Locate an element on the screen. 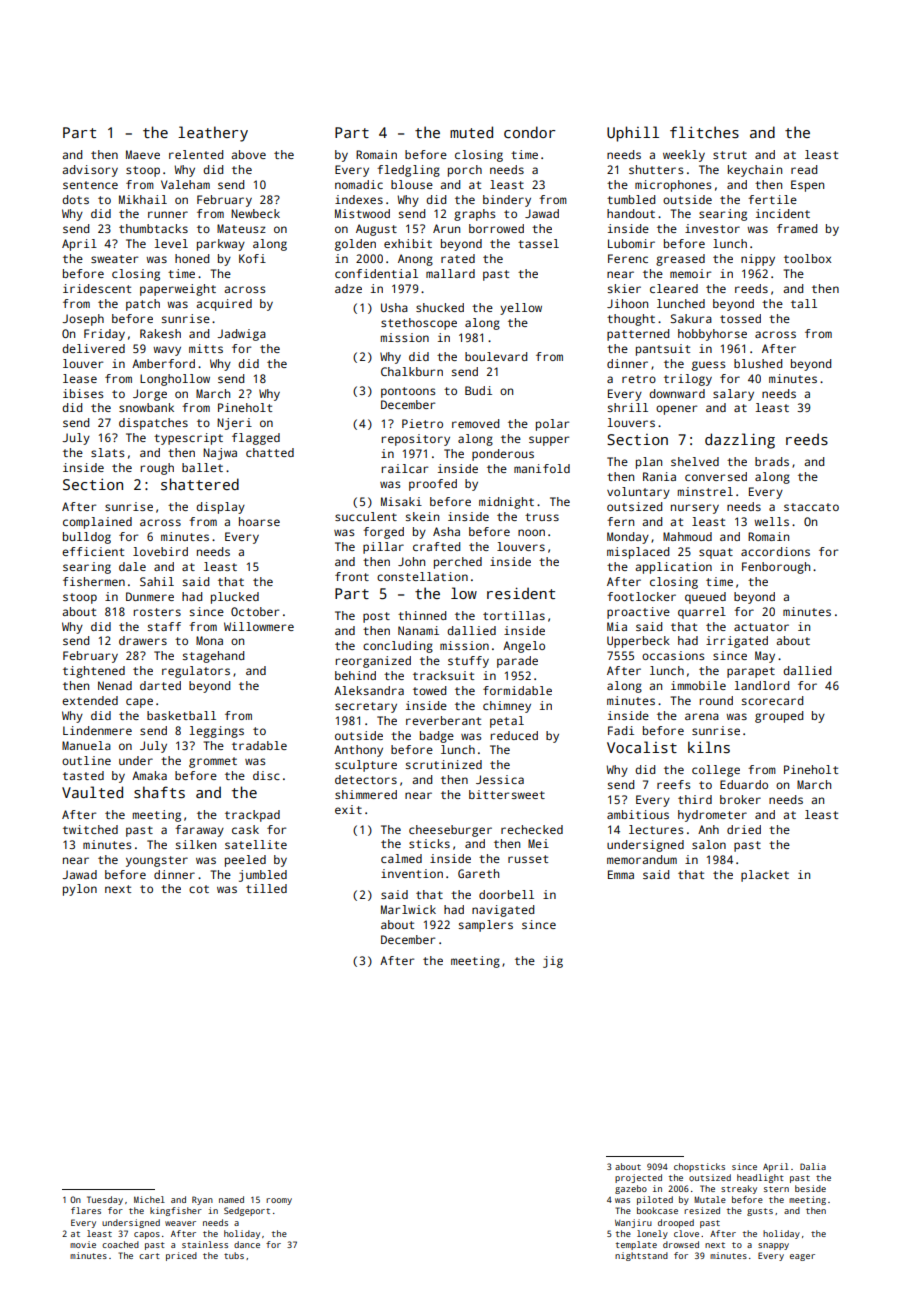 The width and height of the screenshot is (908, 1316). manifold is located at coordinates (542, 468).
